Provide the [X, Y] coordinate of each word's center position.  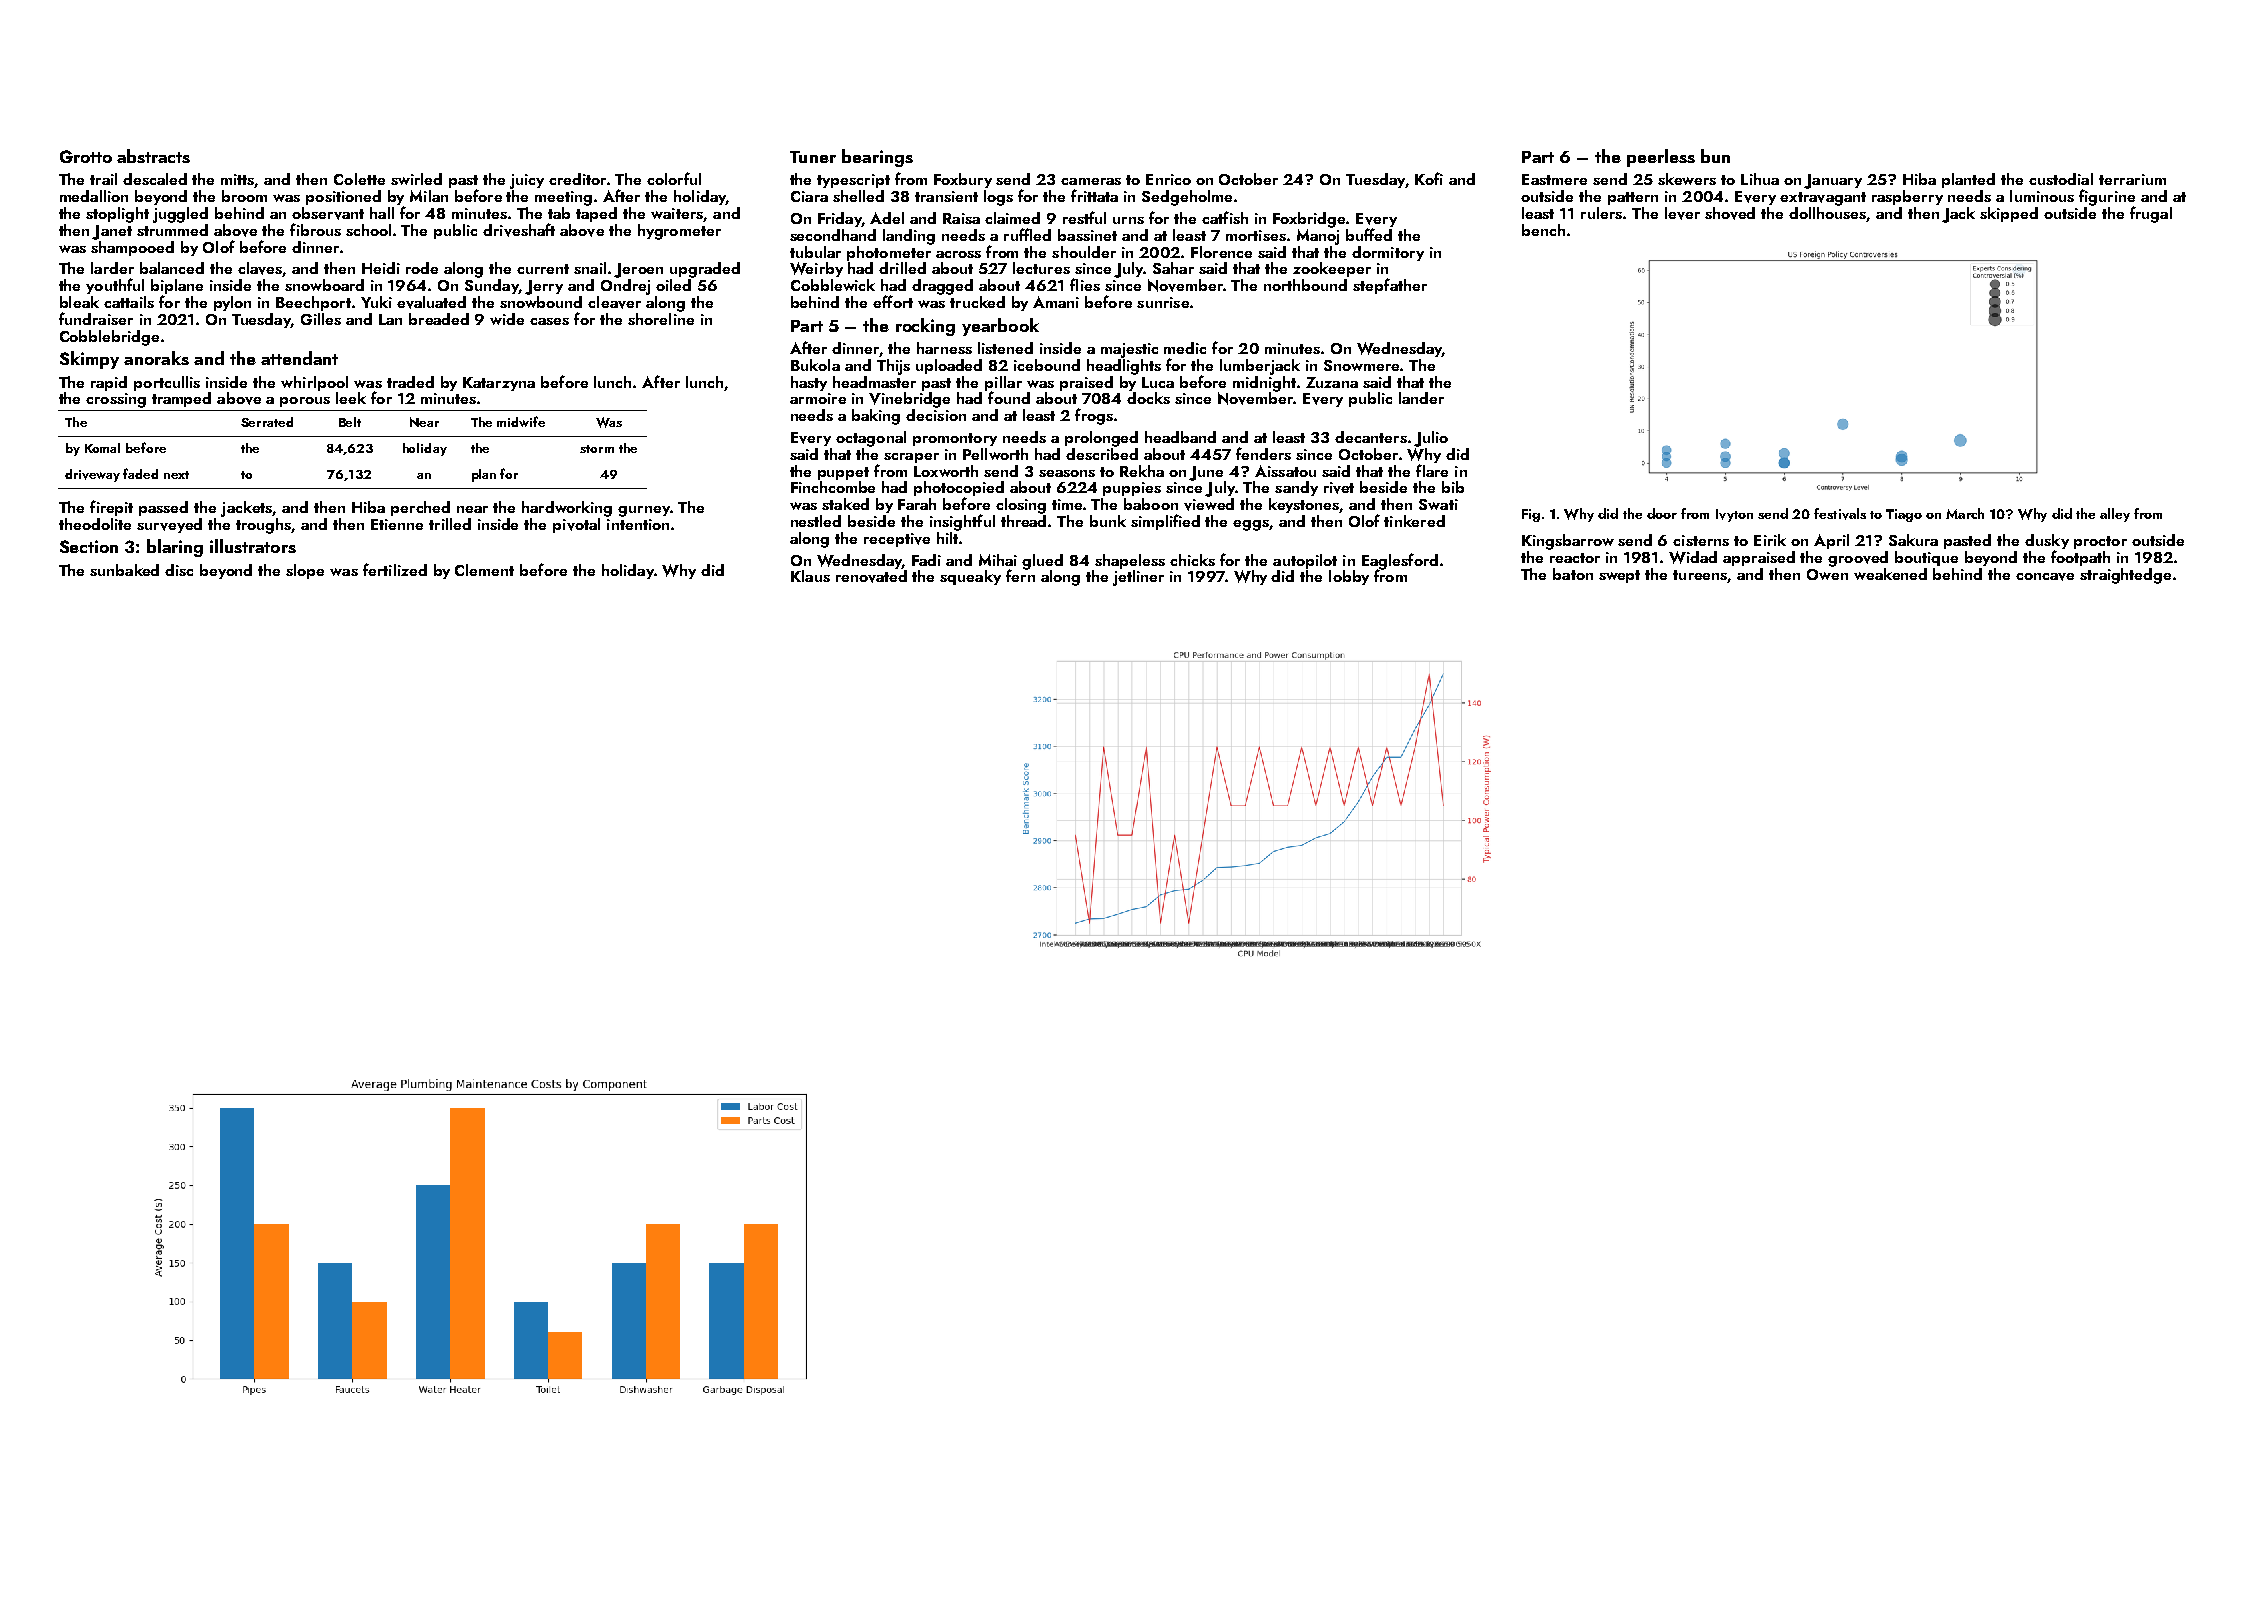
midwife [521, 421]
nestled [816, 521]
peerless [1661, 158]
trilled [450, 524]
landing [909, 237]
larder [112, 268]
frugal [2151, 214]
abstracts [153, 156]
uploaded [949, 366]
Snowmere [1361, 365]
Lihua [1760, 179]
